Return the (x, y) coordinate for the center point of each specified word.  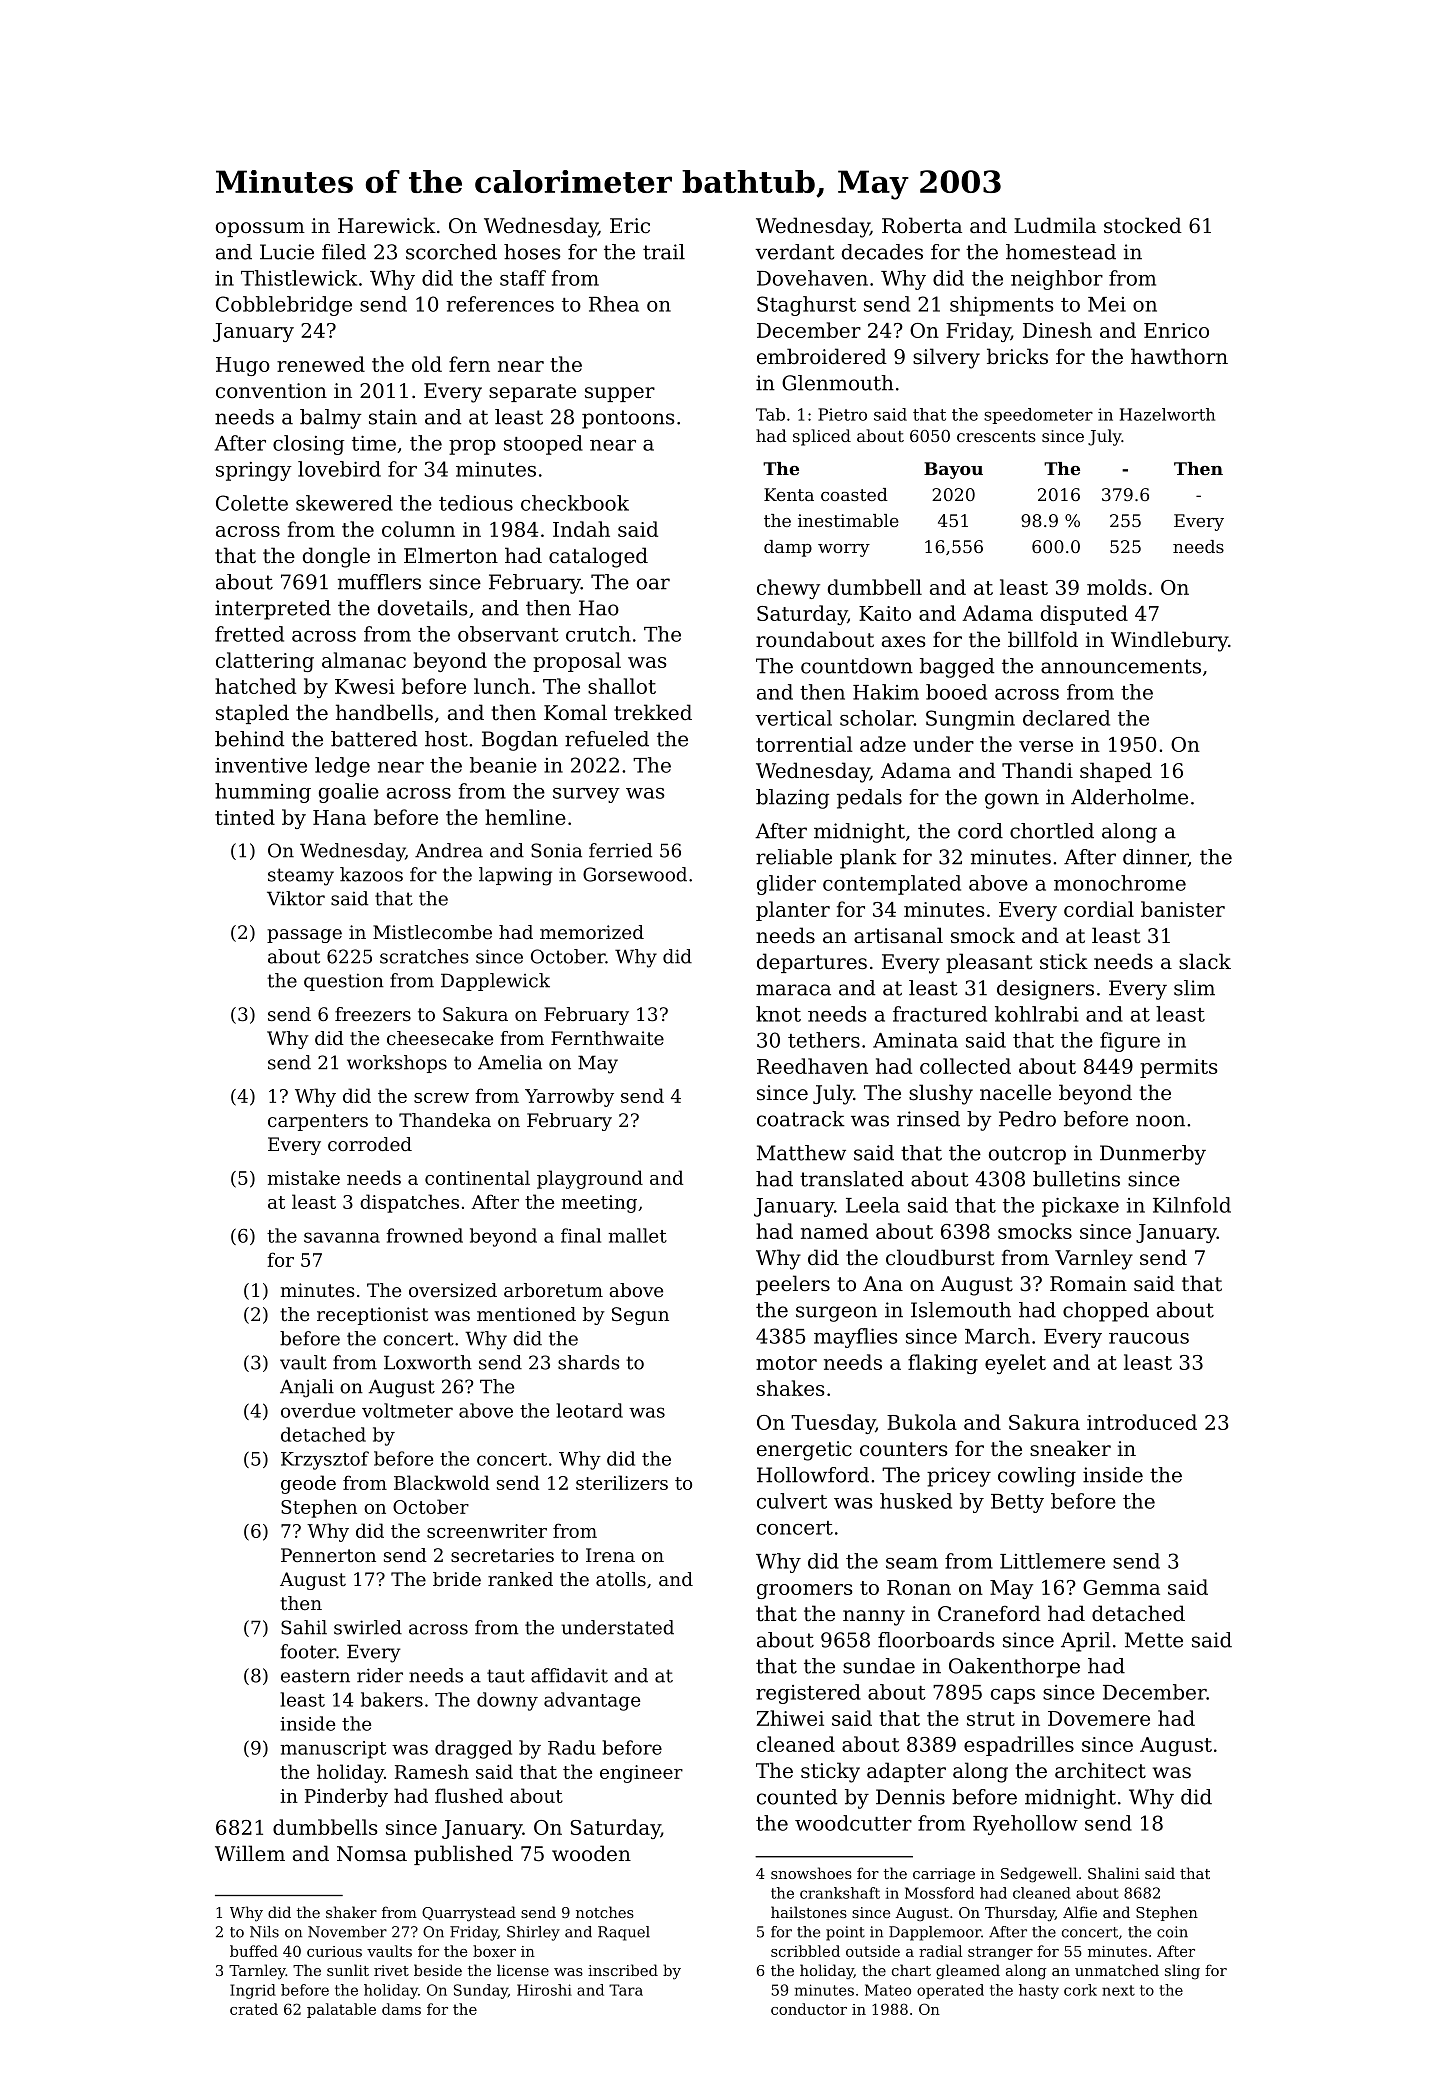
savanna (342, 1237)
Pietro (842, 414)
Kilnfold (1192, 1205)
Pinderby (346, 1797)
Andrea (449, 850)
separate (532, 393)
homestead (1061, 252)
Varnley (1094, 1259)
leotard (589, 1410)
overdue (318, 1410)
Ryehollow (1025, 1825)
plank (868, 859)
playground (590, 1179)
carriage (944, 1875)
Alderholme (1129, 797)
